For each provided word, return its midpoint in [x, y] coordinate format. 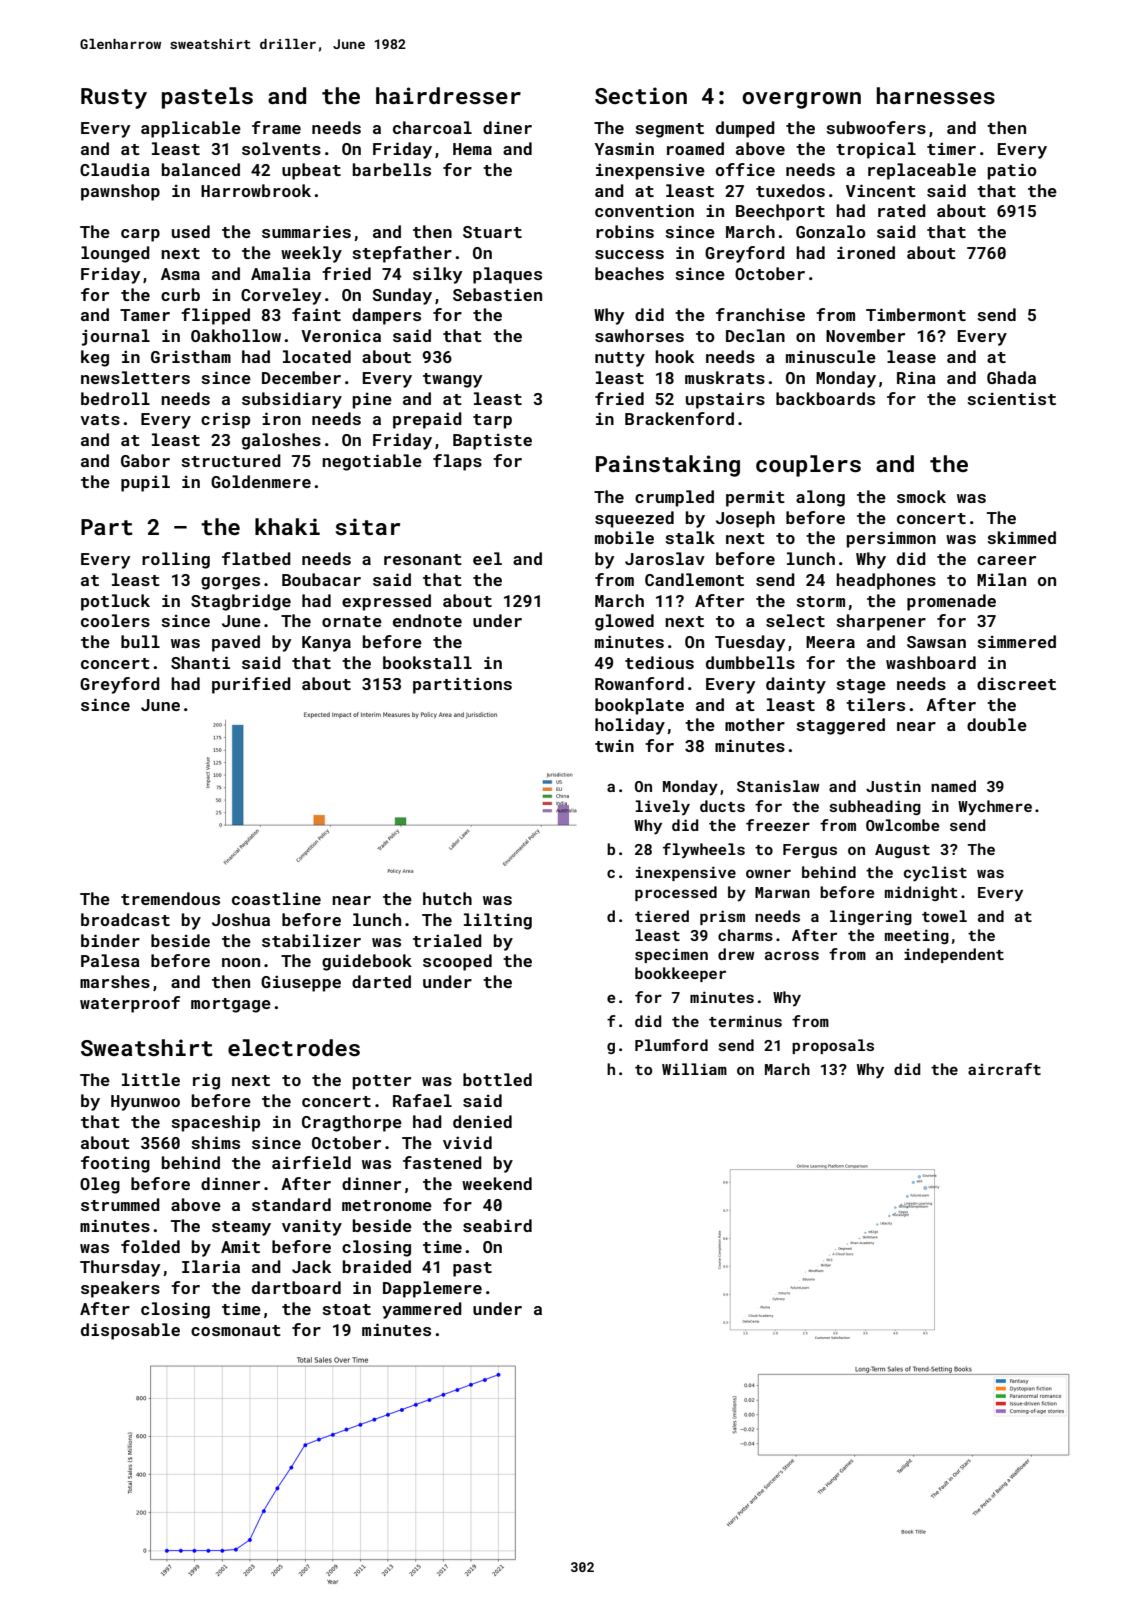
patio [1012, 171]
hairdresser [448, 95]
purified [251, 685]
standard [291, 1204]
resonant [423, 559]
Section [641, 95]
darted [381, 981]
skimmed [1021, 537]
